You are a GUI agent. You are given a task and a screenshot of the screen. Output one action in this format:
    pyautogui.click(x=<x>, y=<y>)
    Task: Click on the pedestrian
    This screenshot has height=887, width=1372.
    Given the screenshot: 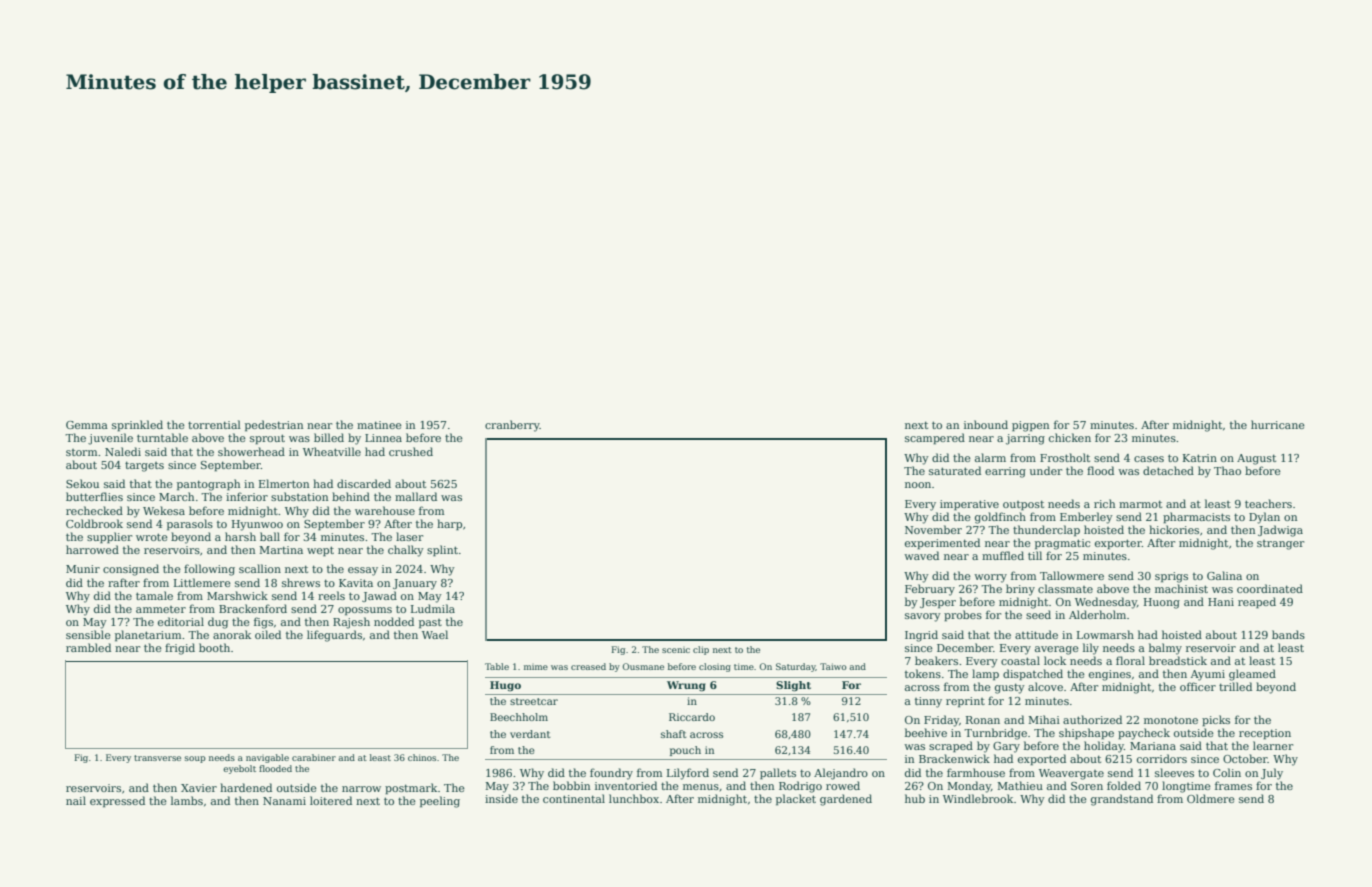 What is the action you would take?
    pyautogui.click(x=274, y=425)
